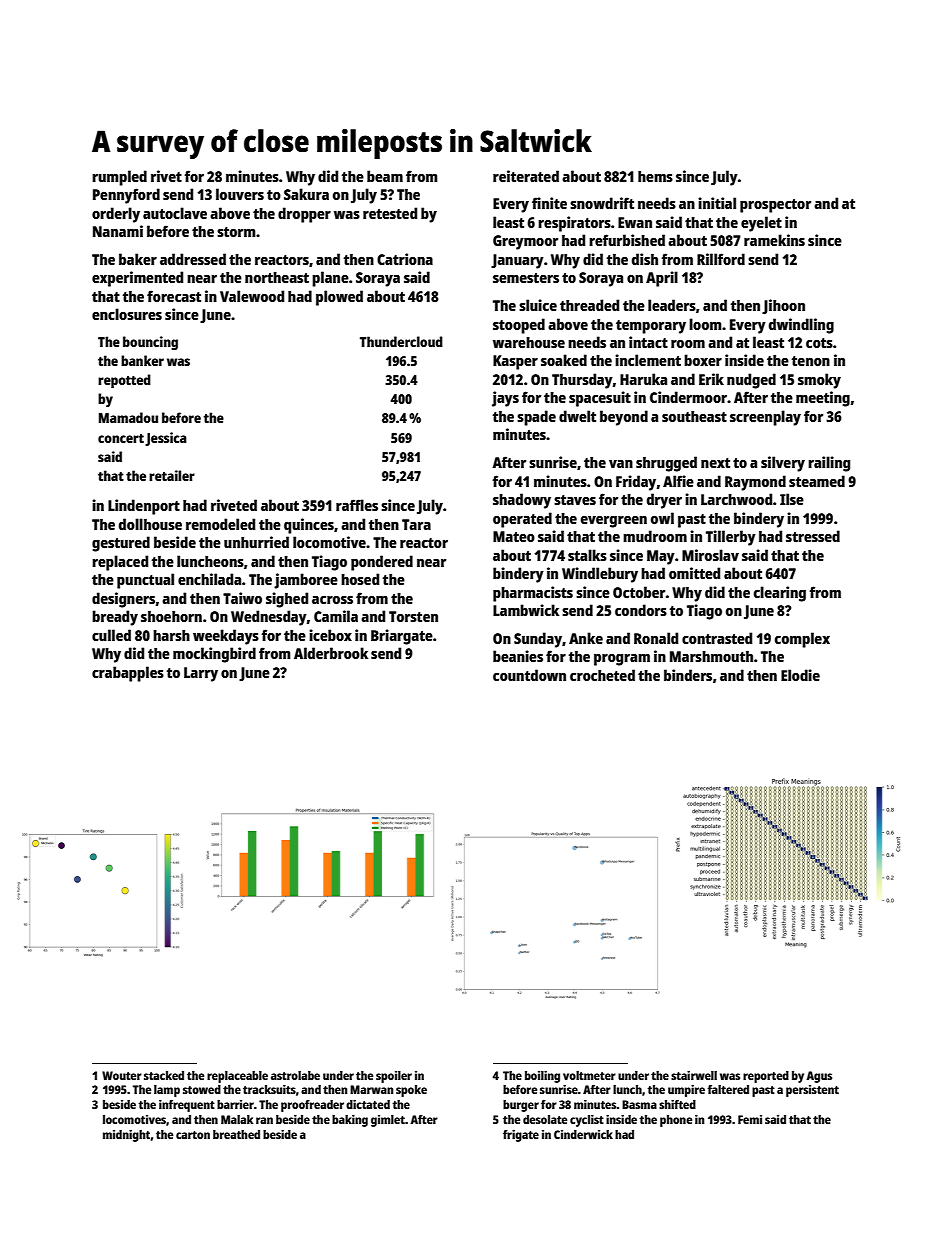  I want to click on snowdrift, so click(602, 203).
